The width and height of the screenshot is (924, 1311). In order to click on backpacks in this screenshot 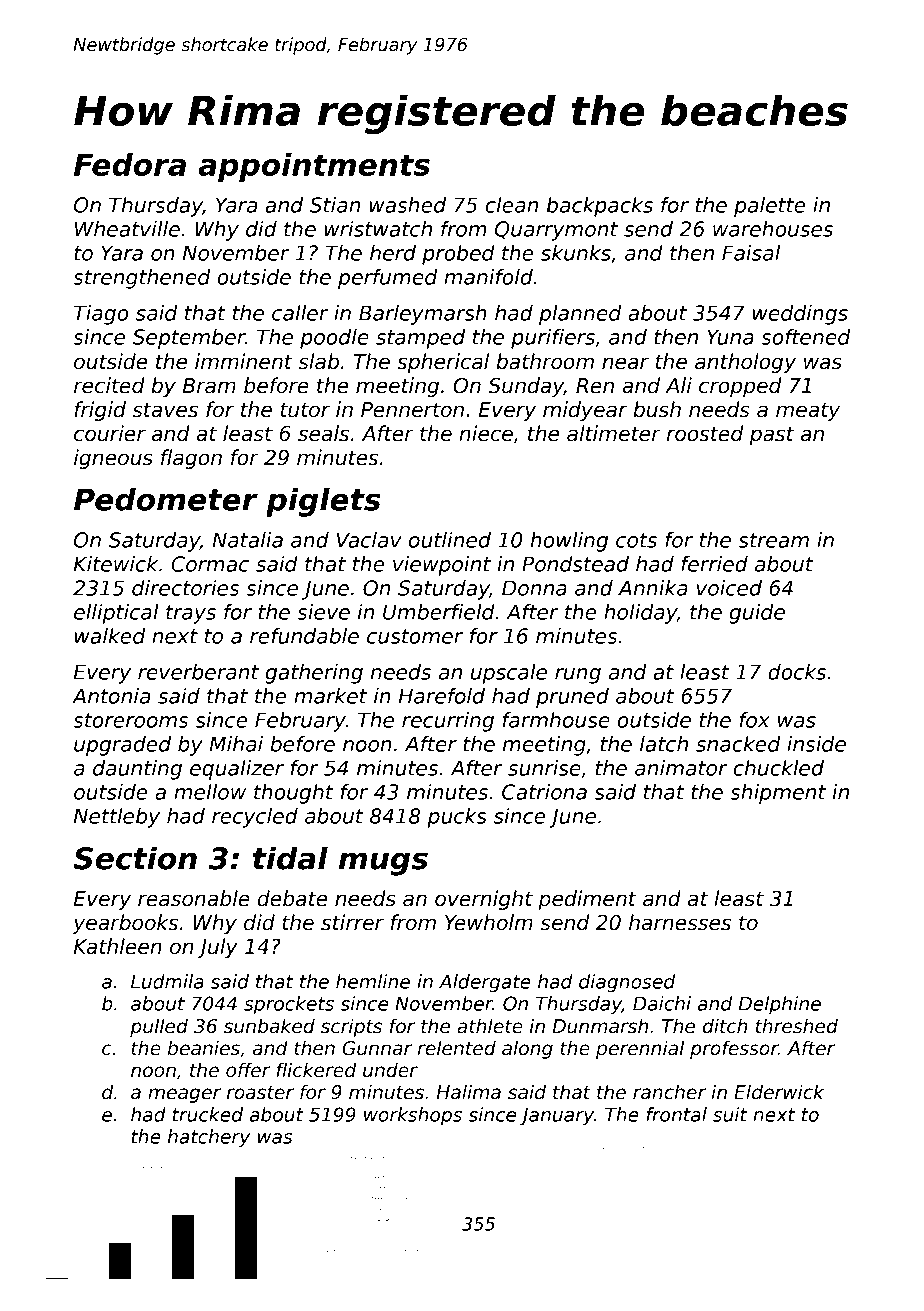, I will do `click(600, 207)`.
